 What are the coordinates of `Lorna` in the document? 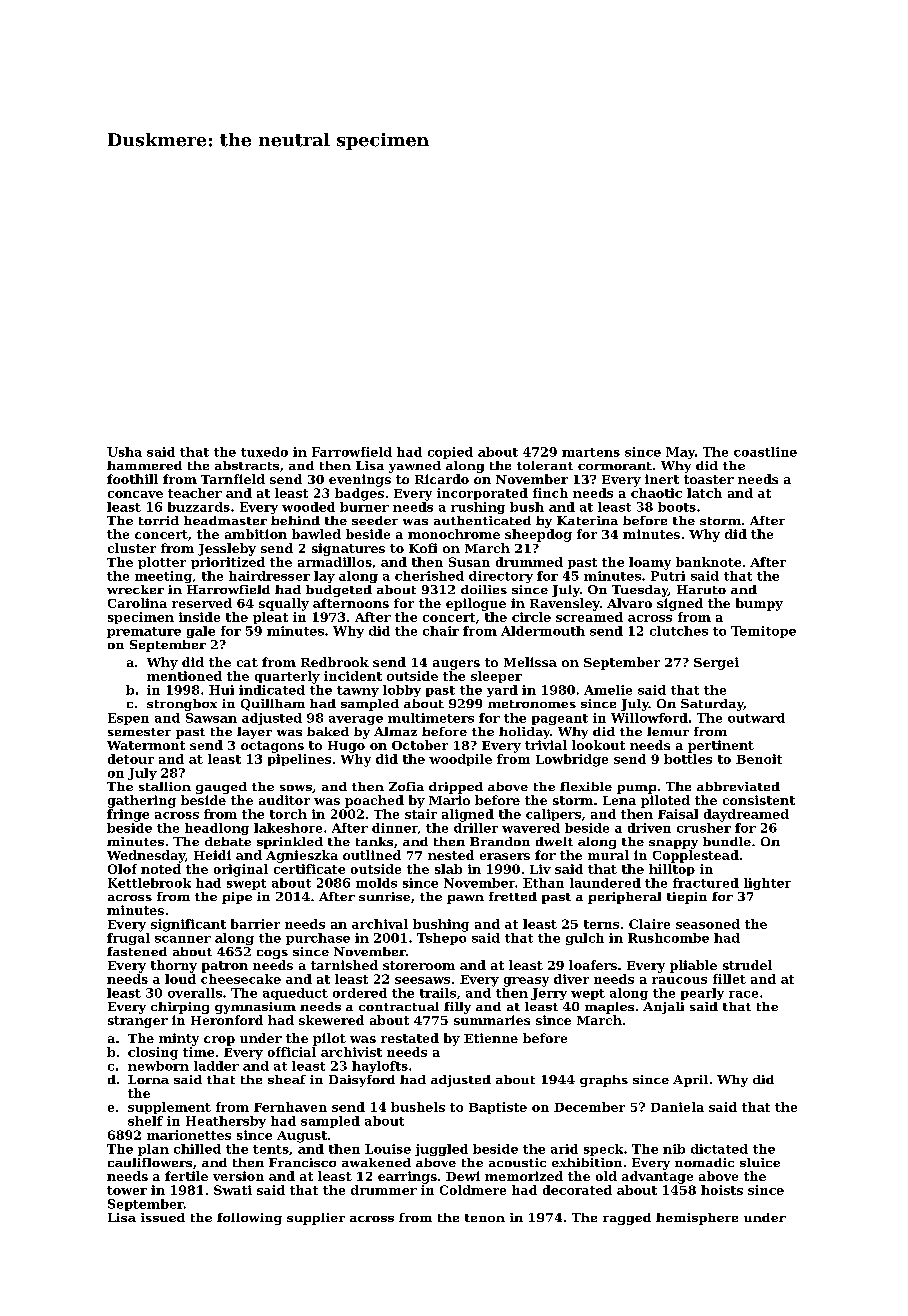 It's located at (148, 1079).
